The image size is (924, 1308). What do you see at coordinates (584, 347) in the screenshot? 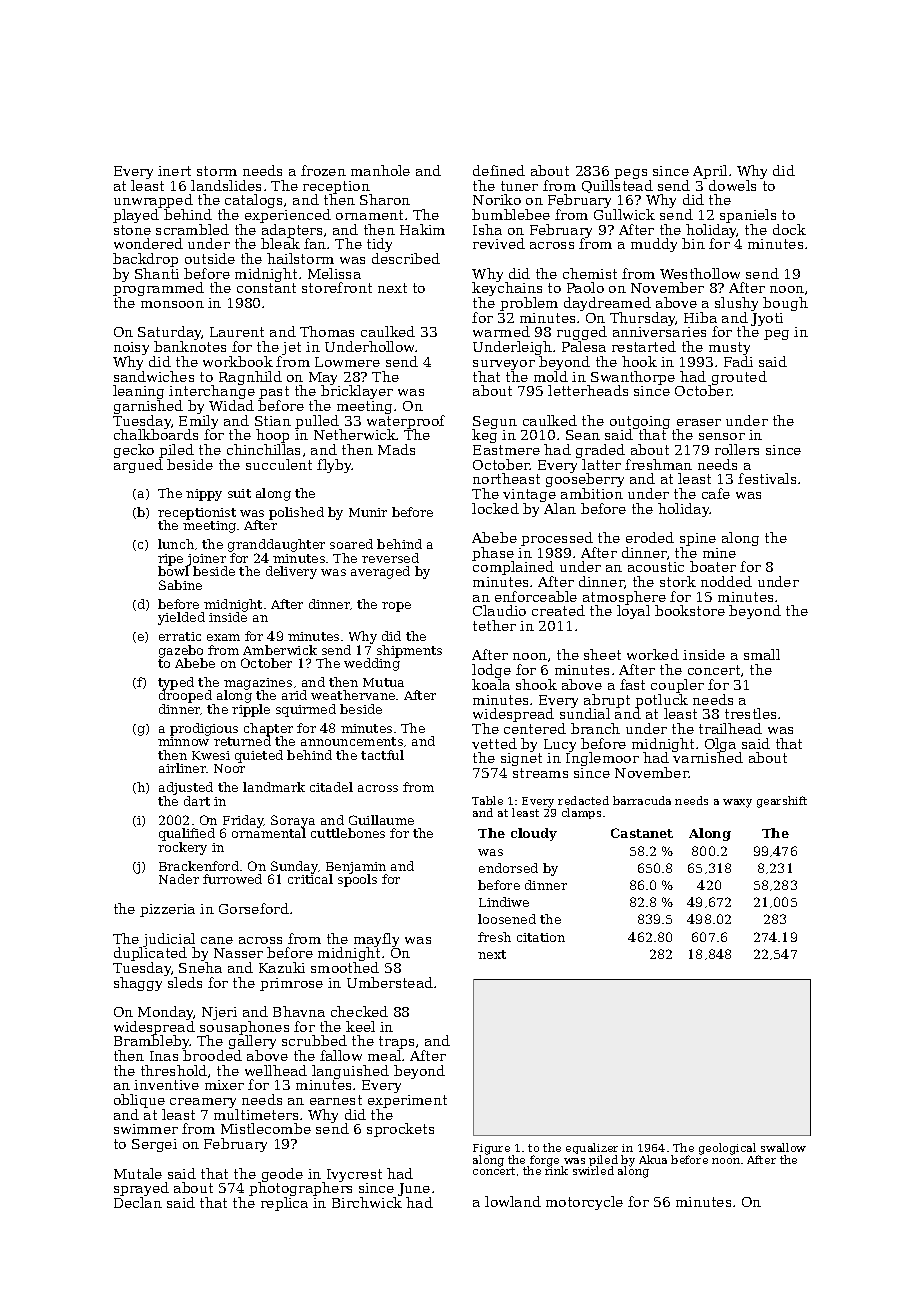
I see `Palesa` at bounding box center [584, 347].
